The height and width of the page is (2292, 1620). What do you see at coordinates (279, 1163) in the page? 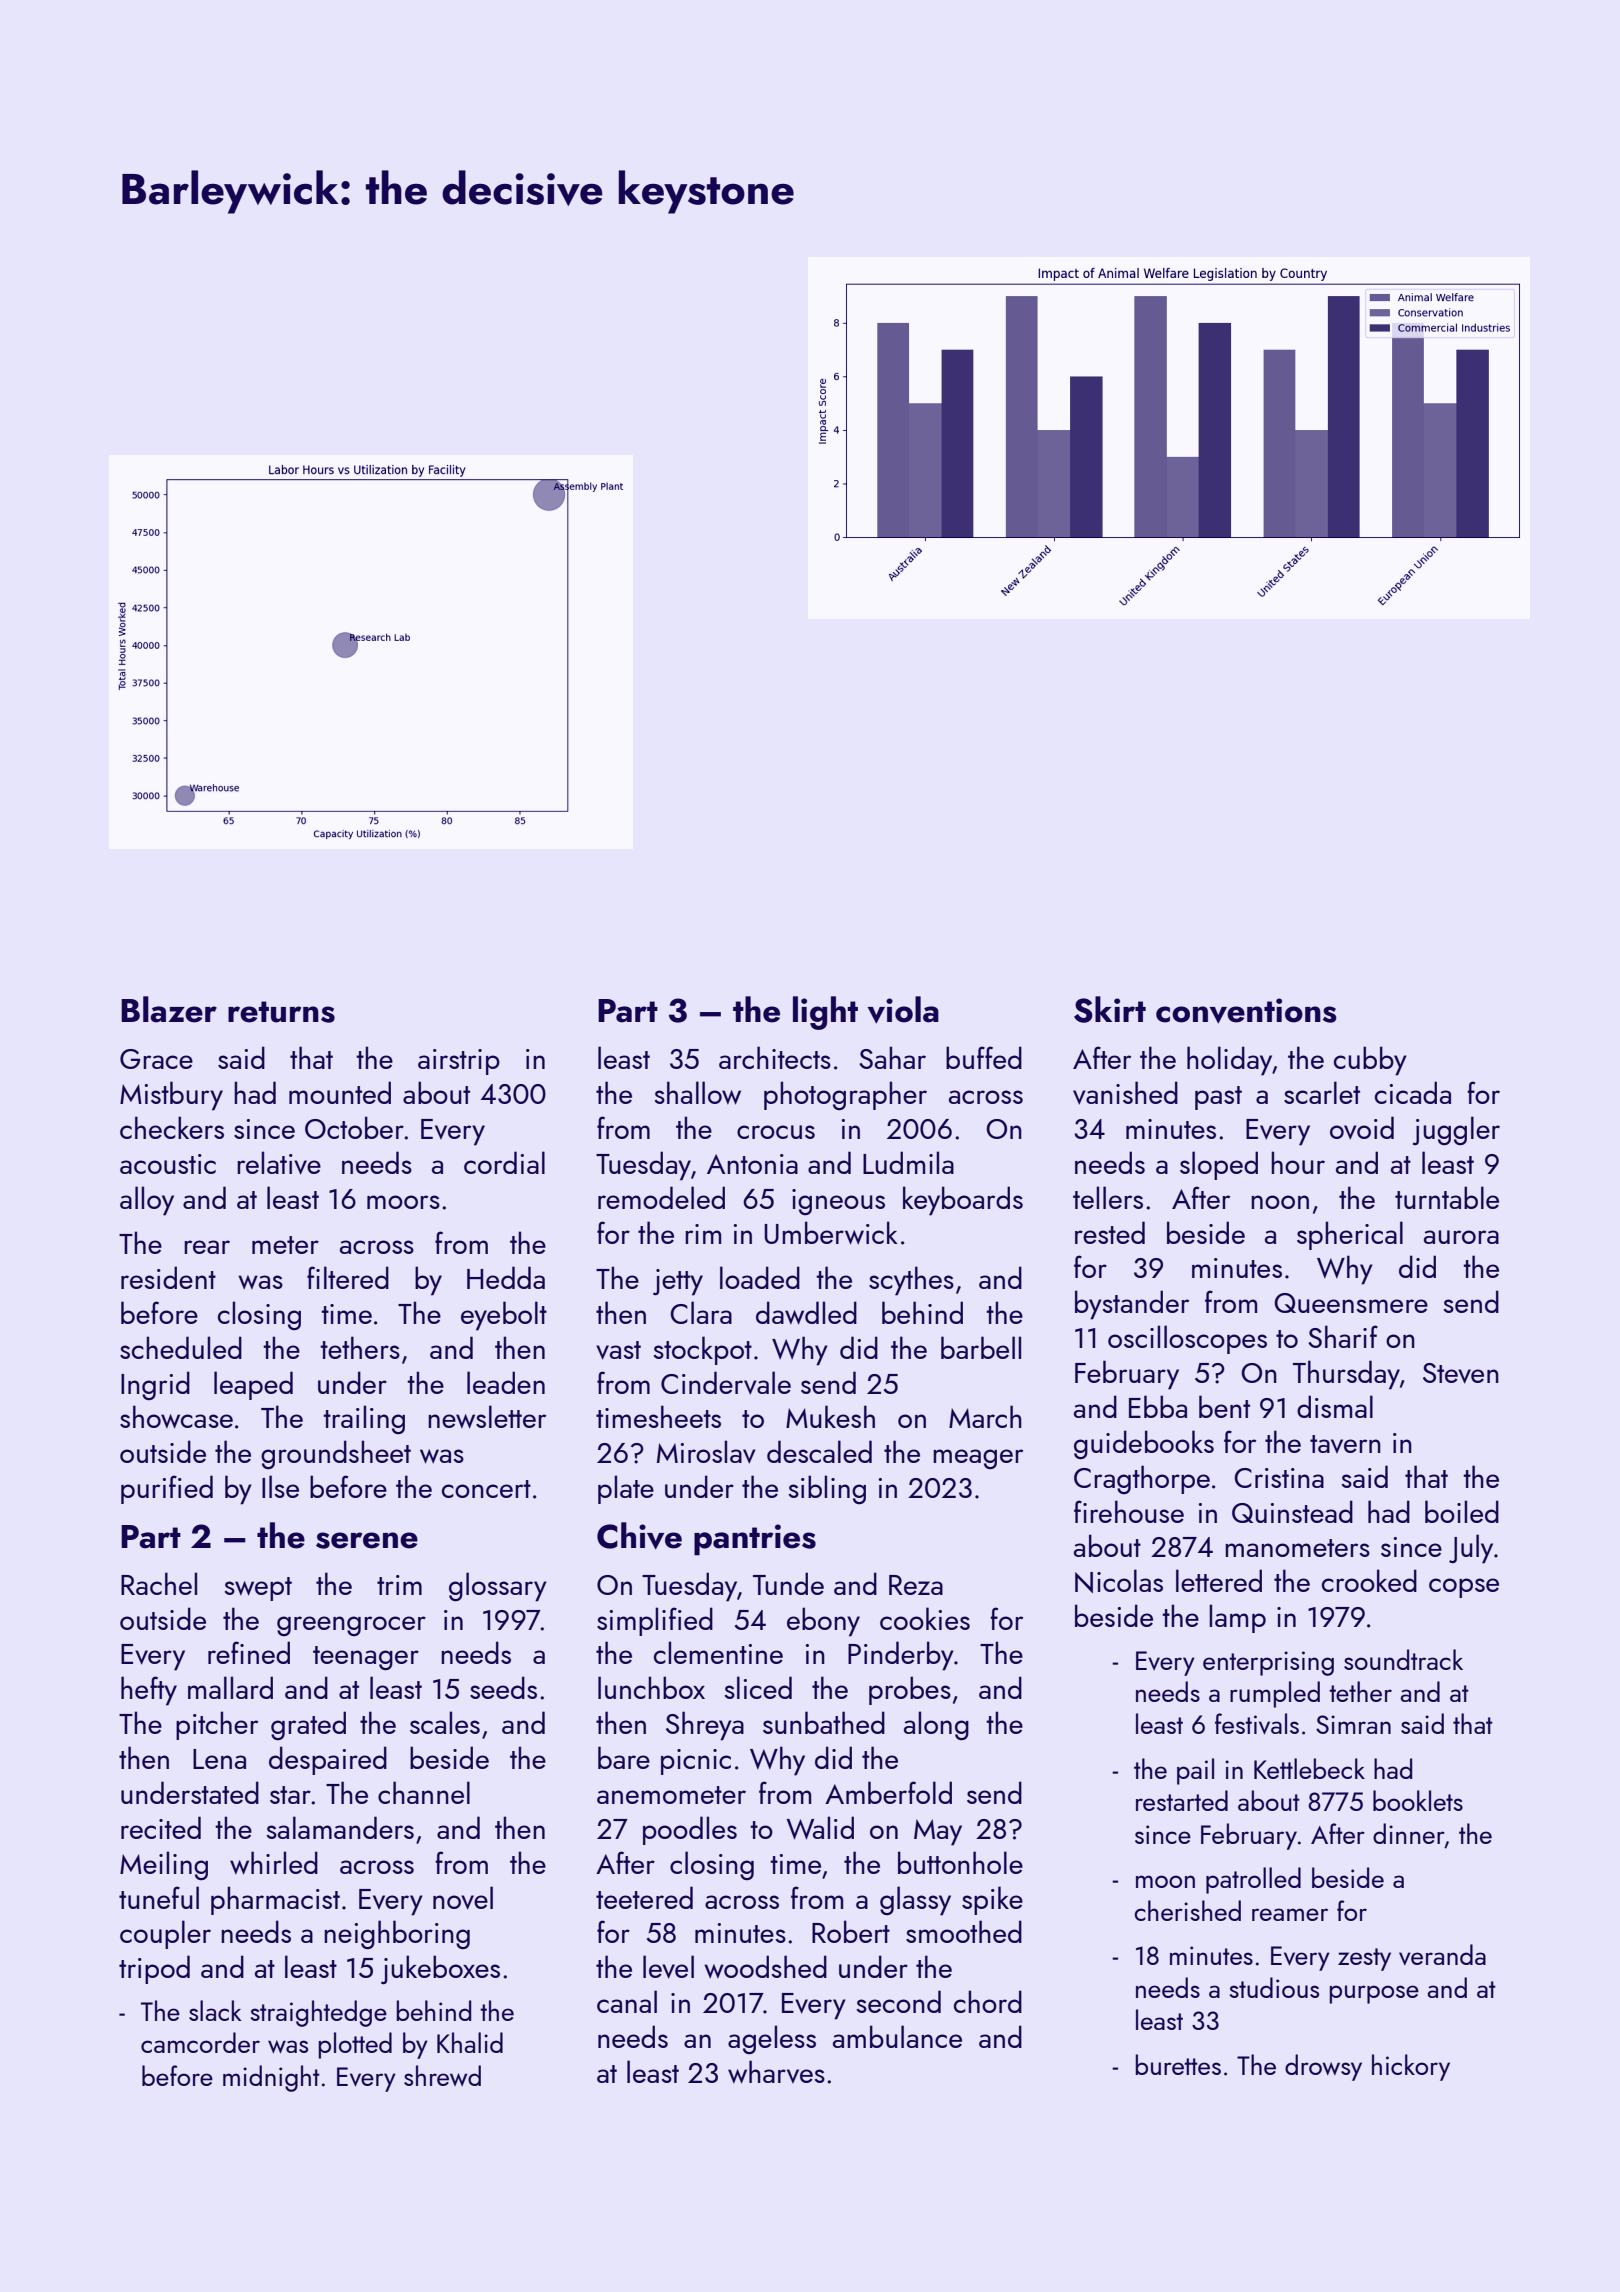
I see `relative` at bounding box center [279, 1163].
